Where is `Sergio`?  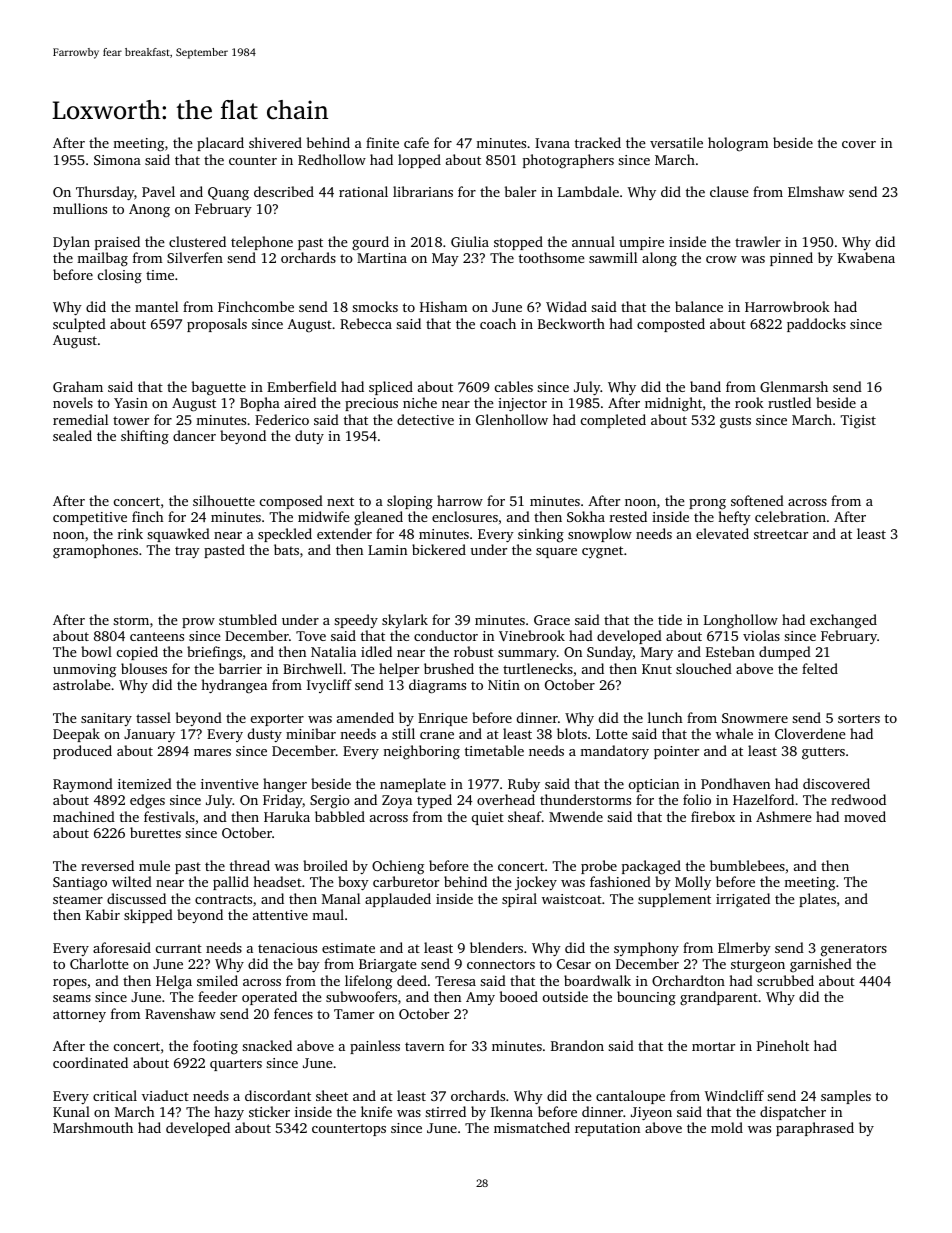
Sergio is located at coordinates (330, 802).
